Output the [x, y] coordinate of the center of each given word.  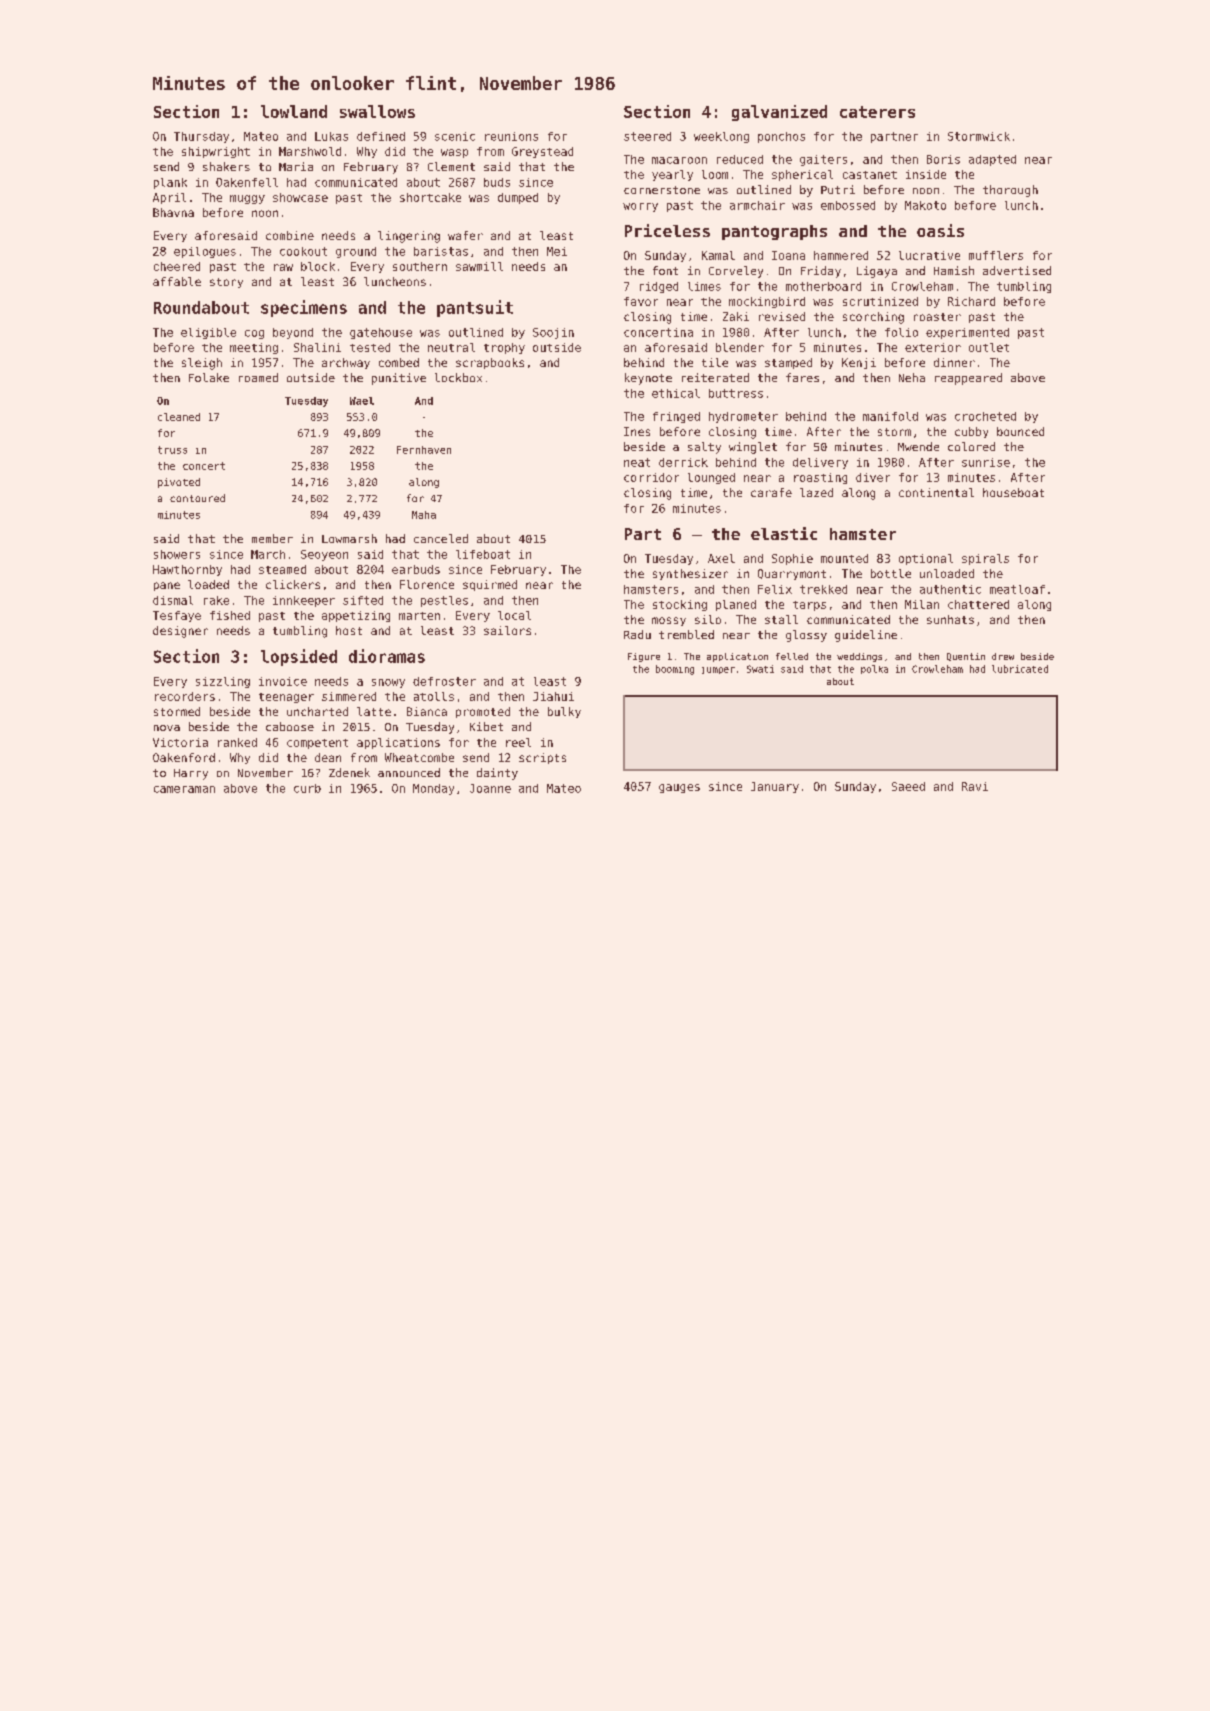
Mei [557, 251]
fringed [676, 417]
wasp [454, 153]
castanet [870, 175]
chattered [978, 604]
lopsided [299, 657]
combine [290, 235]
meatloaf [1017, 589]
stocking [680, 605]
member [272, 538]
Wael [362, 401]
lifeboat [483, 554]
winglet [753, 448]
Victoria [180, 742]
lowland [294, 111]
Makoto [925, 205]
